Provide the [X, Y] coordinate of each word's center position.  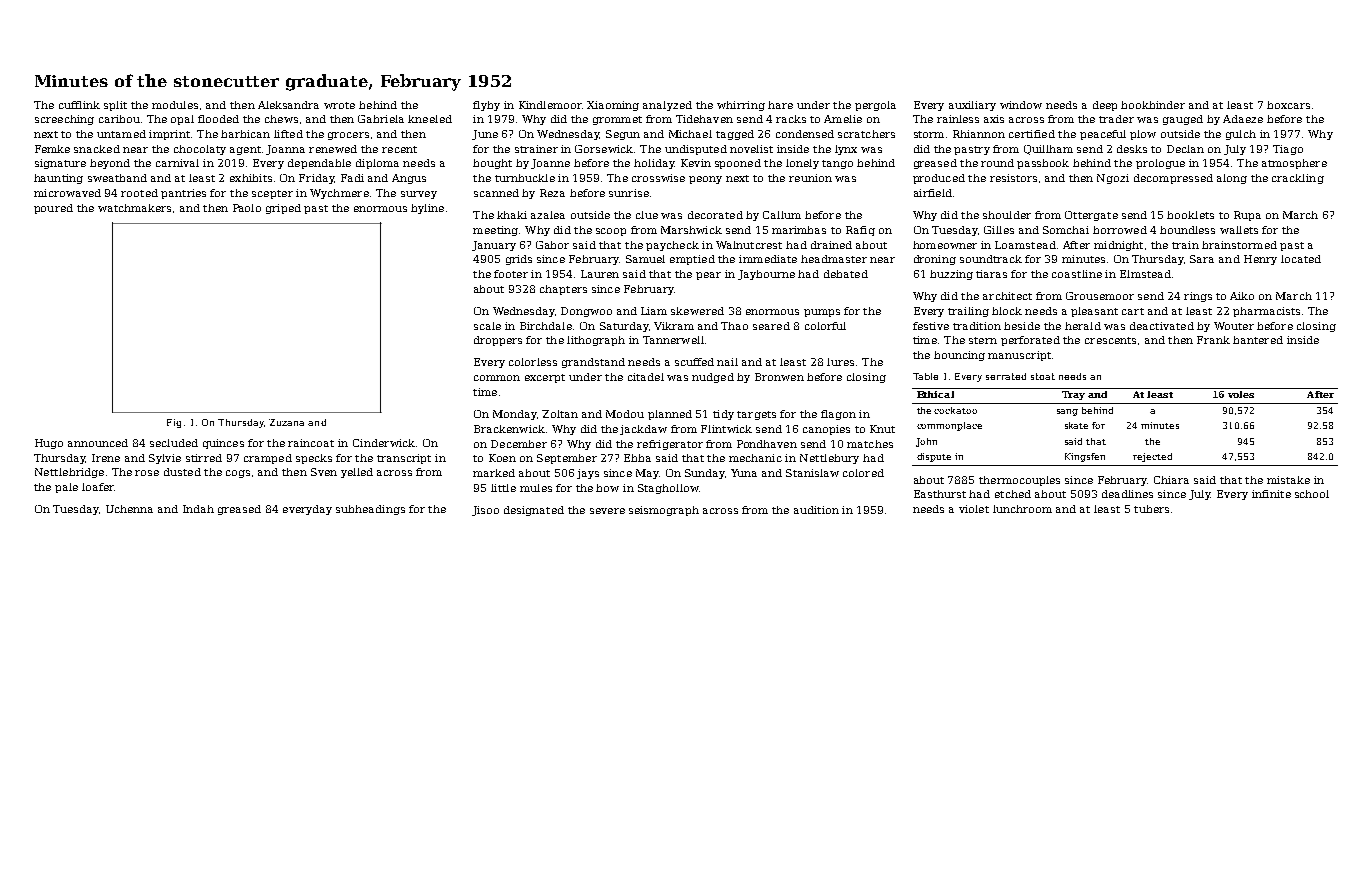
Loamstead [1025, 245]
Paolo [247, 208]
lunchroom [1022, 509]
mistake [1288, 480]
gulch [1241, 135]
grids [519, 260]
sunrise [629, 193]
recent [399, 149]
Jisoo [485, 511]
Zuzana [286, 422]
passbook [1043, 164]
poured [53, 209]
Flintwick [726, 429]
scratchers [866, 134]
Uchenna [129, 509]
